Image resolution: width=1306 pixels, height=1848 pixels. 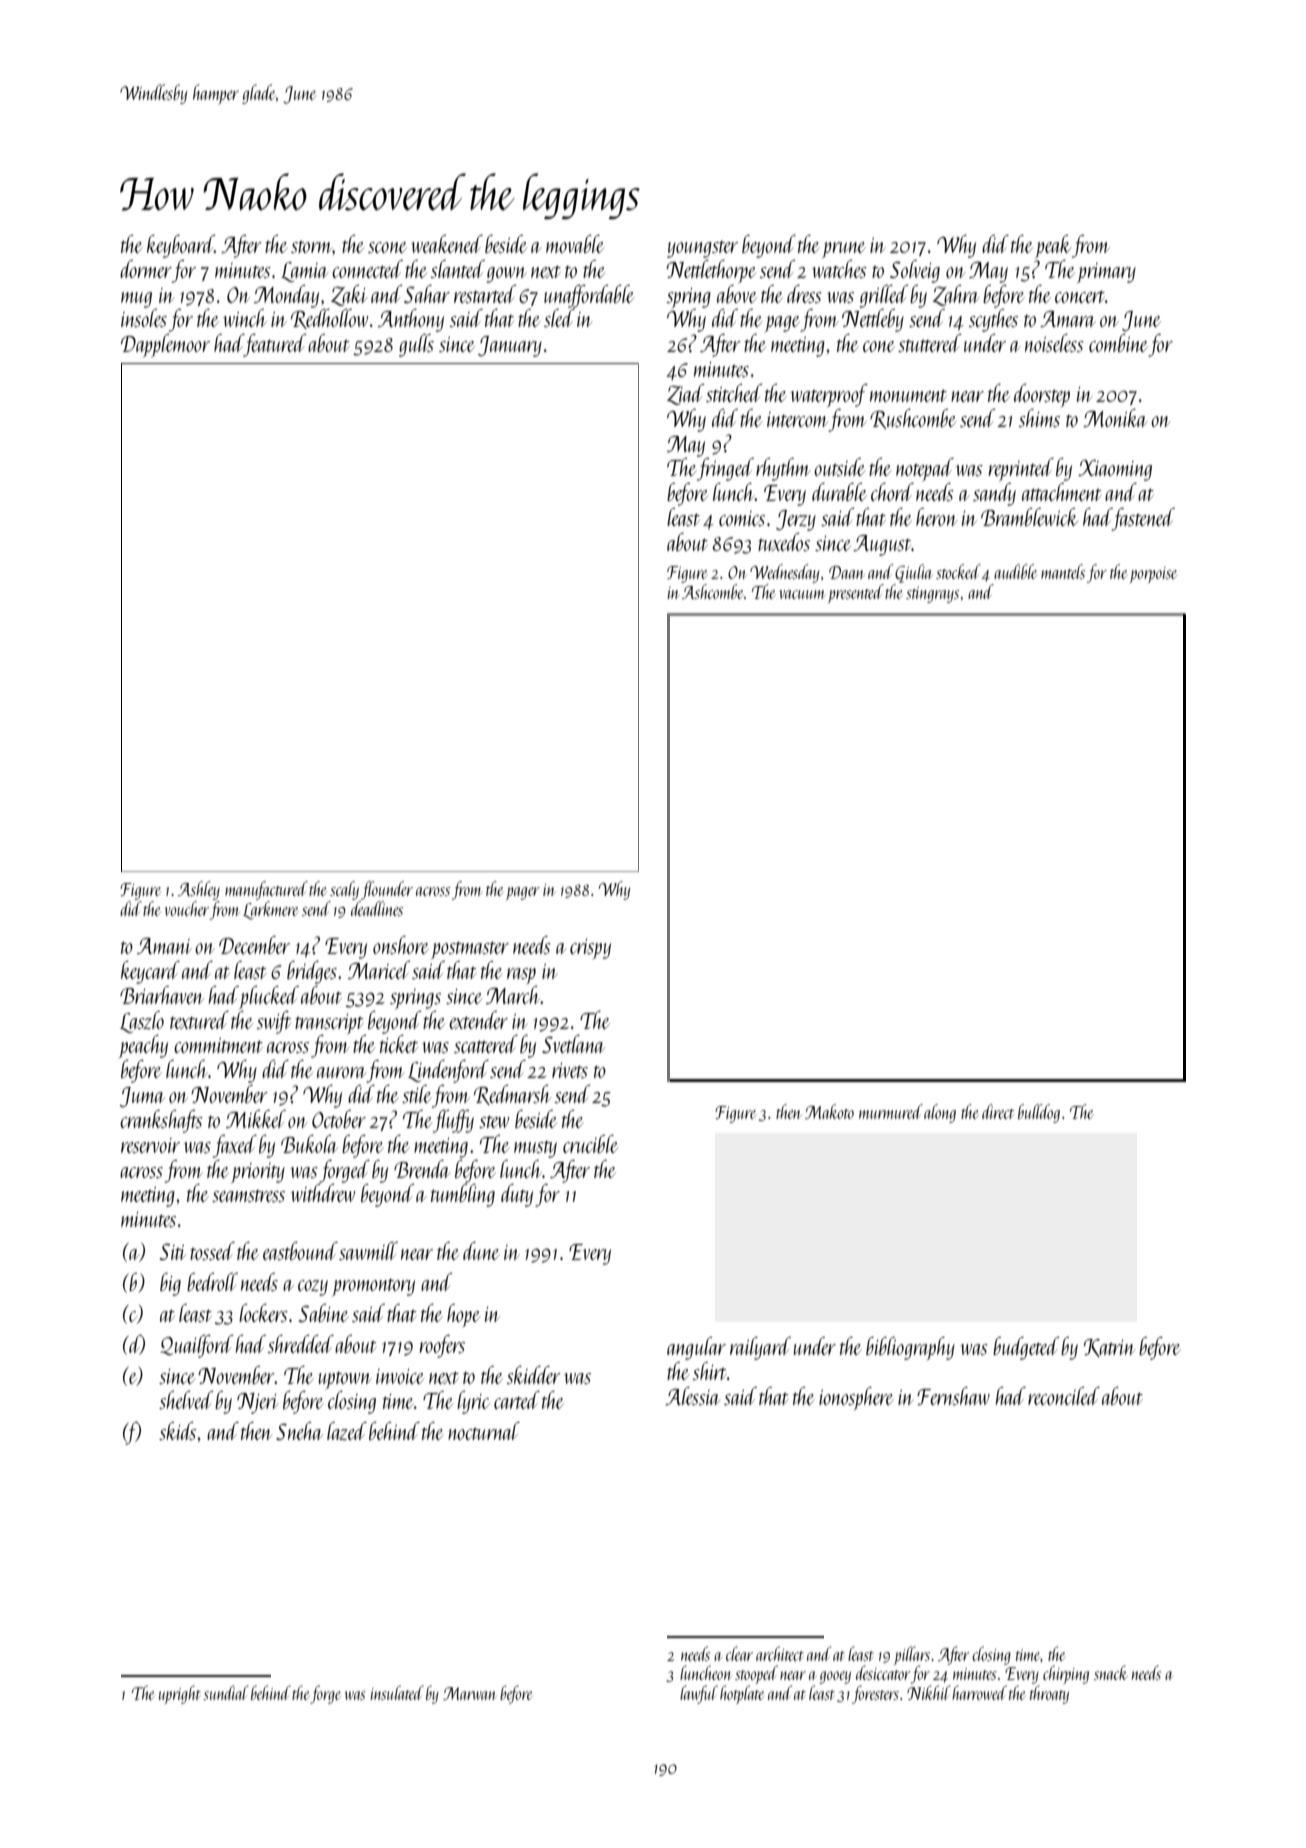 What do you see at coordinates (177, 1431) in the page?
I see `skids` at bounding box center [177, 1431].
